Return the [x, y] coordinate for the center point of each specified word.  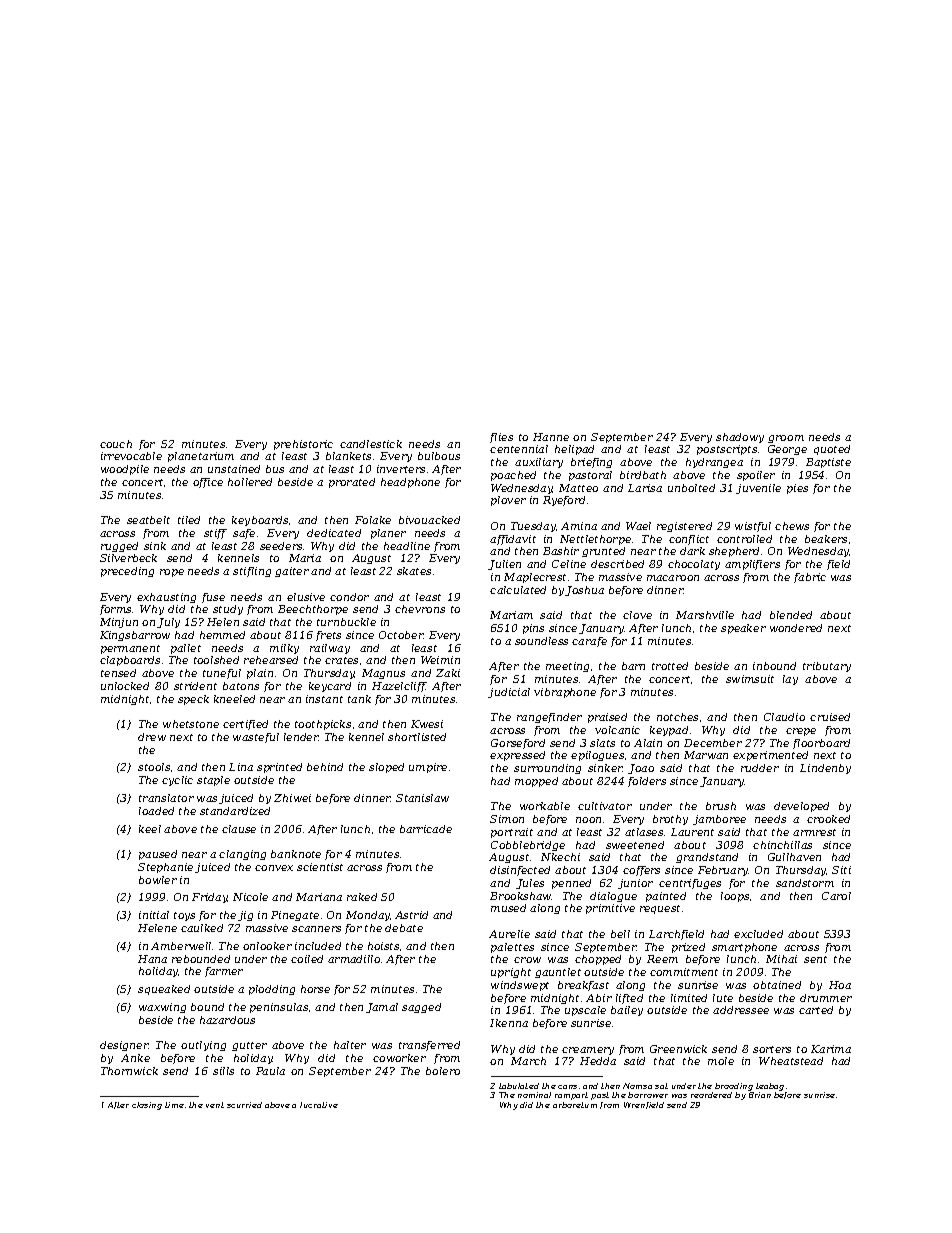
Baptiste [828, 463]
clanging [242, 855]
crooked [828, 819]
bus [275, 469]
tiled [189, 520]
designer [124, 1046]
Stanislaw [422, 798]
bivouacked [429, 520]
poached [513, 476]
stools [154, 767]
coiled [307, 959]
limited [689, 998]
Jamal [382, 1008]
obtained [777, 985]
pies [797, 489]
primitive [610, 909]
